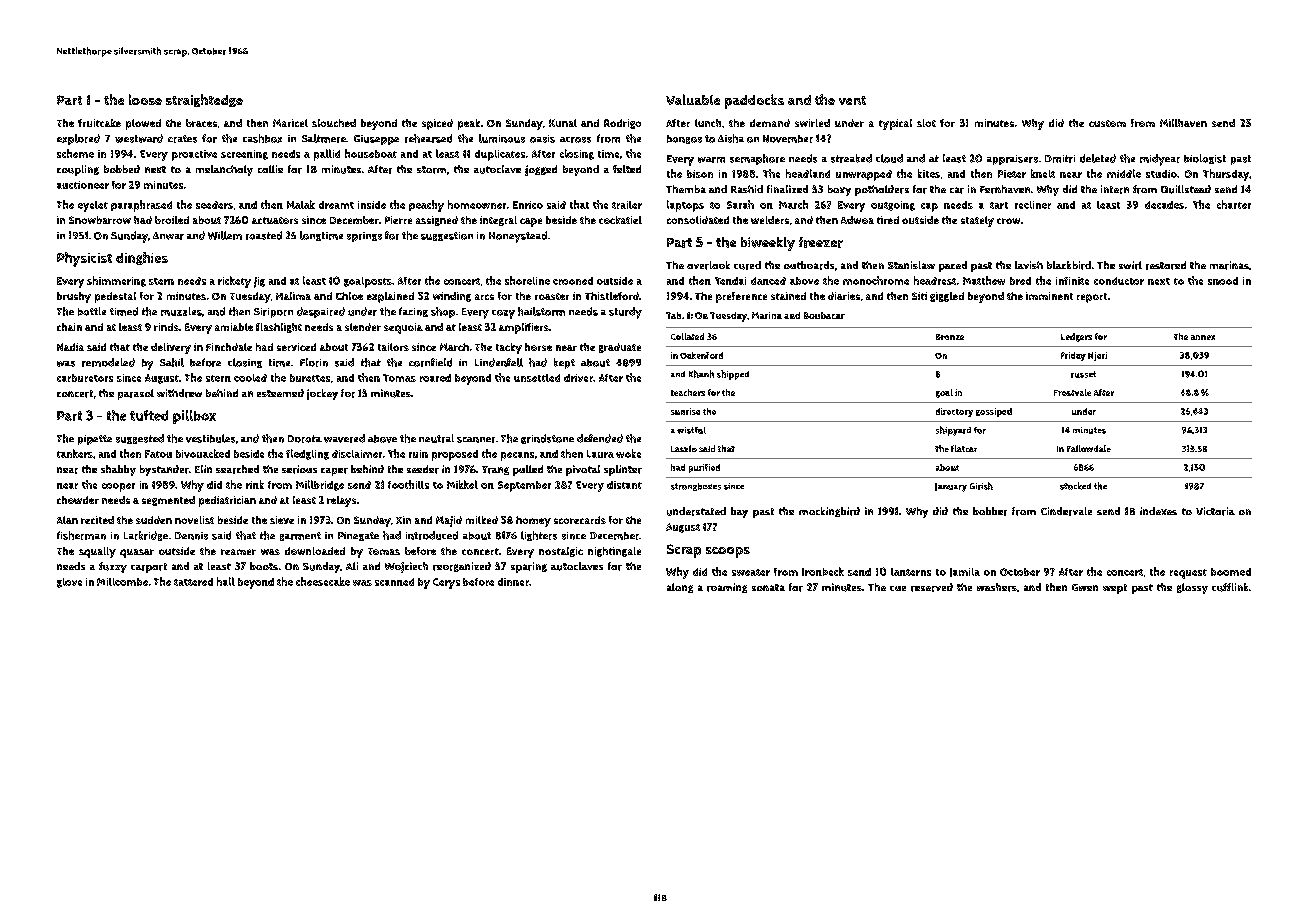 The image size is (1308, 924). Describe the element at coordinates (204, 100) in the screenshot. I see `straightedge` at that location.
